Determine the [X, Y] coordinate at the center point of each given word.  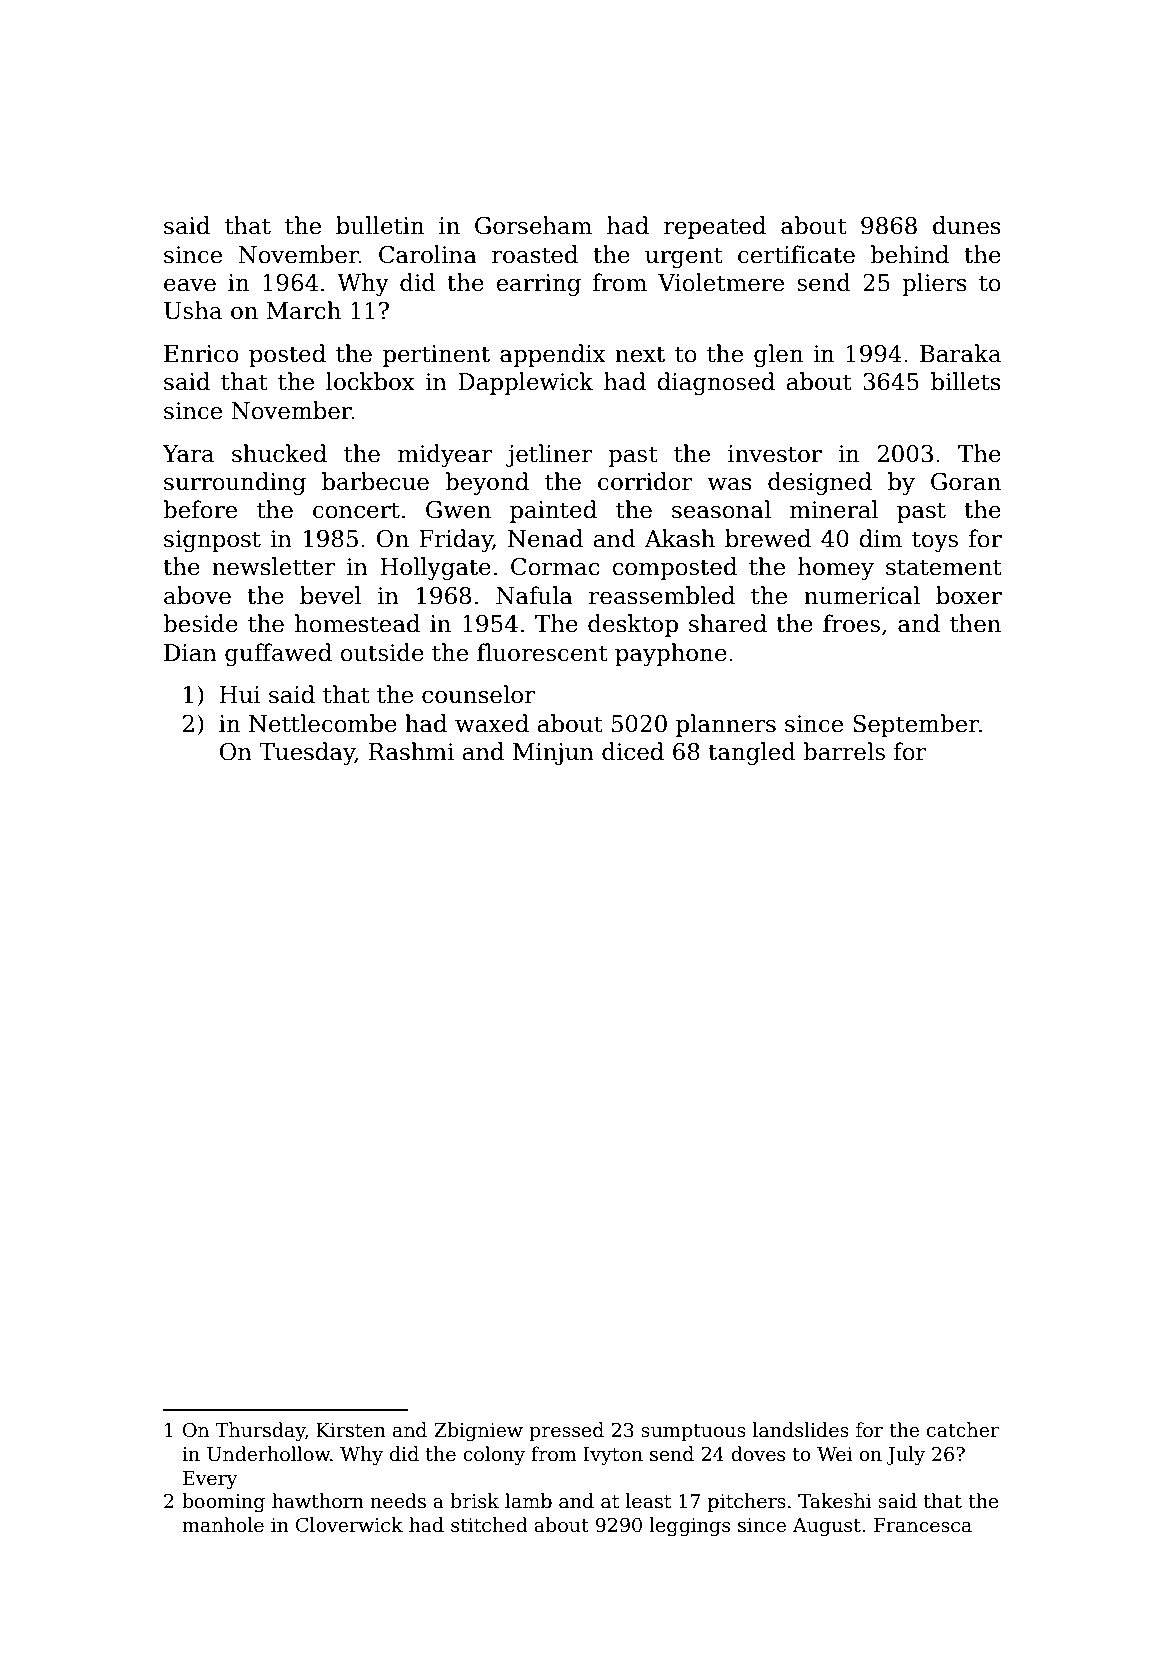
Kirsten [351, 1430]
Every [210, 1480]
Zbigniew [478, 1431]
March [304, 310]
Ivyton [613, 1456]
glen [778, 355]
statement [944, 567]
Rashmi [411, 751]
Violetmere [721, 282]
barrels [844, 751]
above [197, 595]
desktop [633, 625]
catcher [963, 1430]
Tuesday [307, 753]
